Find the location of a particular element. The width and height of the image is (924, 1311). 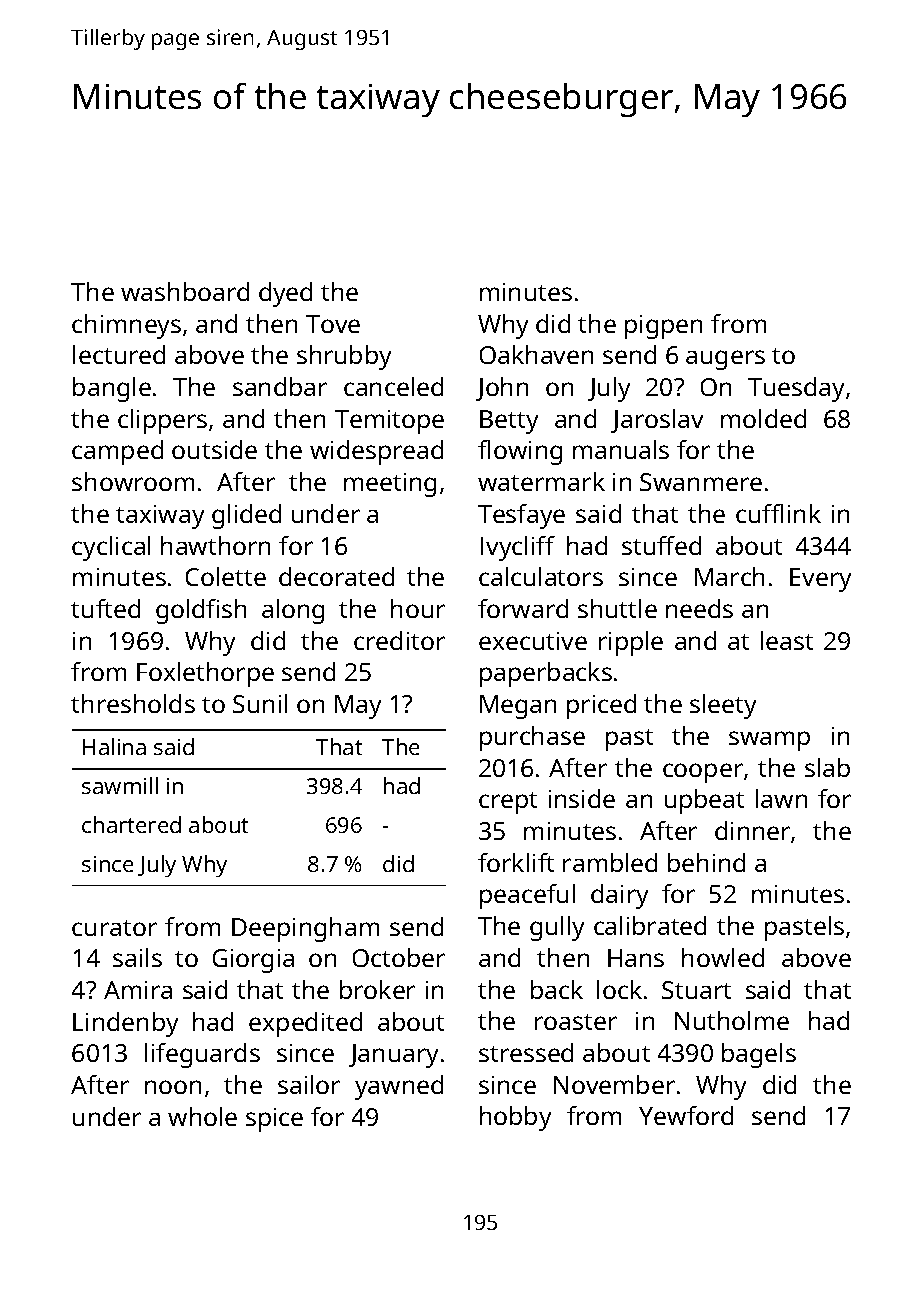

dyed is located at coordinates (285, 294).
